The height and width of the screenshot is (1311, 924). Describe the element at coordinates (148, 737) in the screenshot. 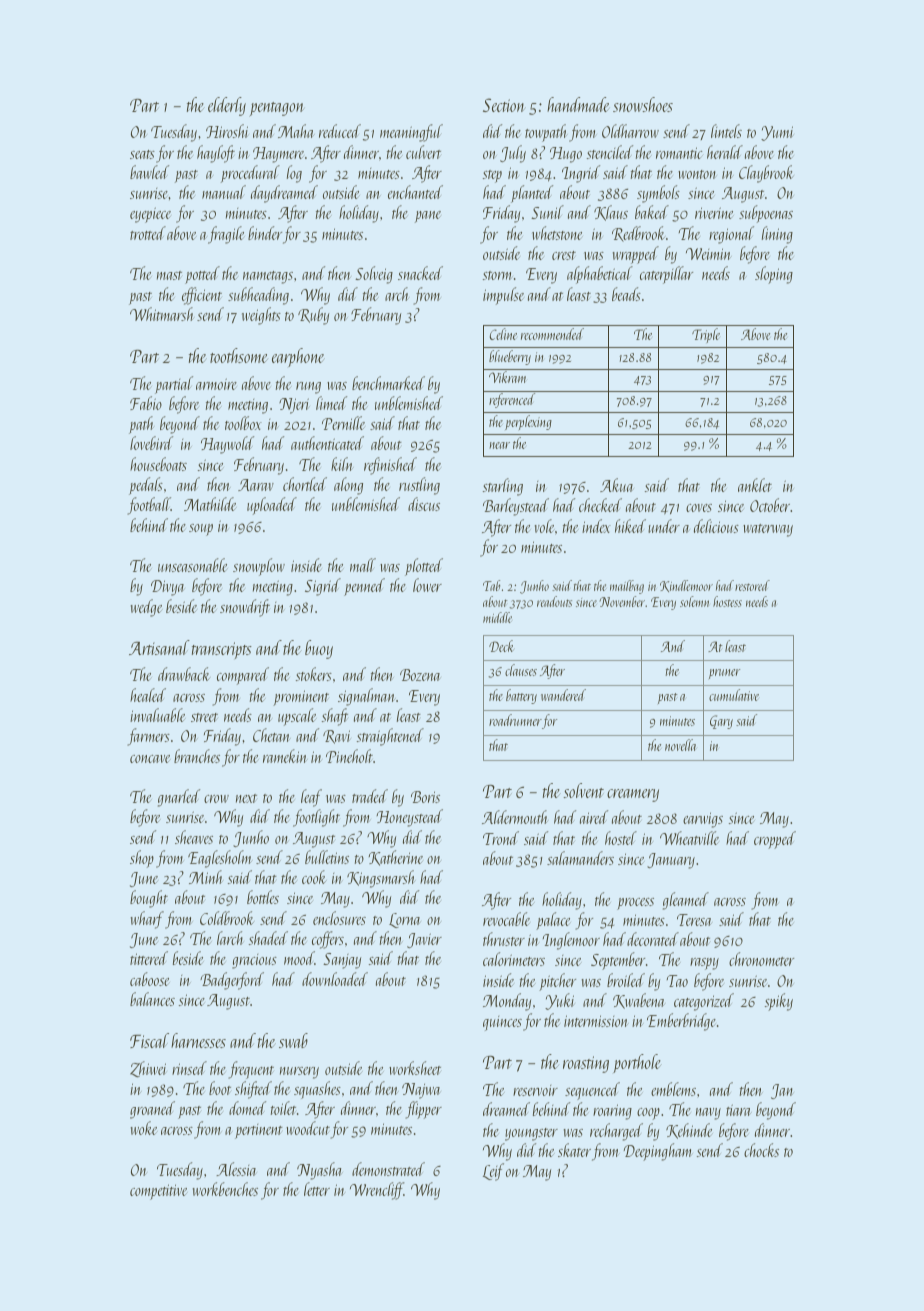

I see `farmers` at that location.
